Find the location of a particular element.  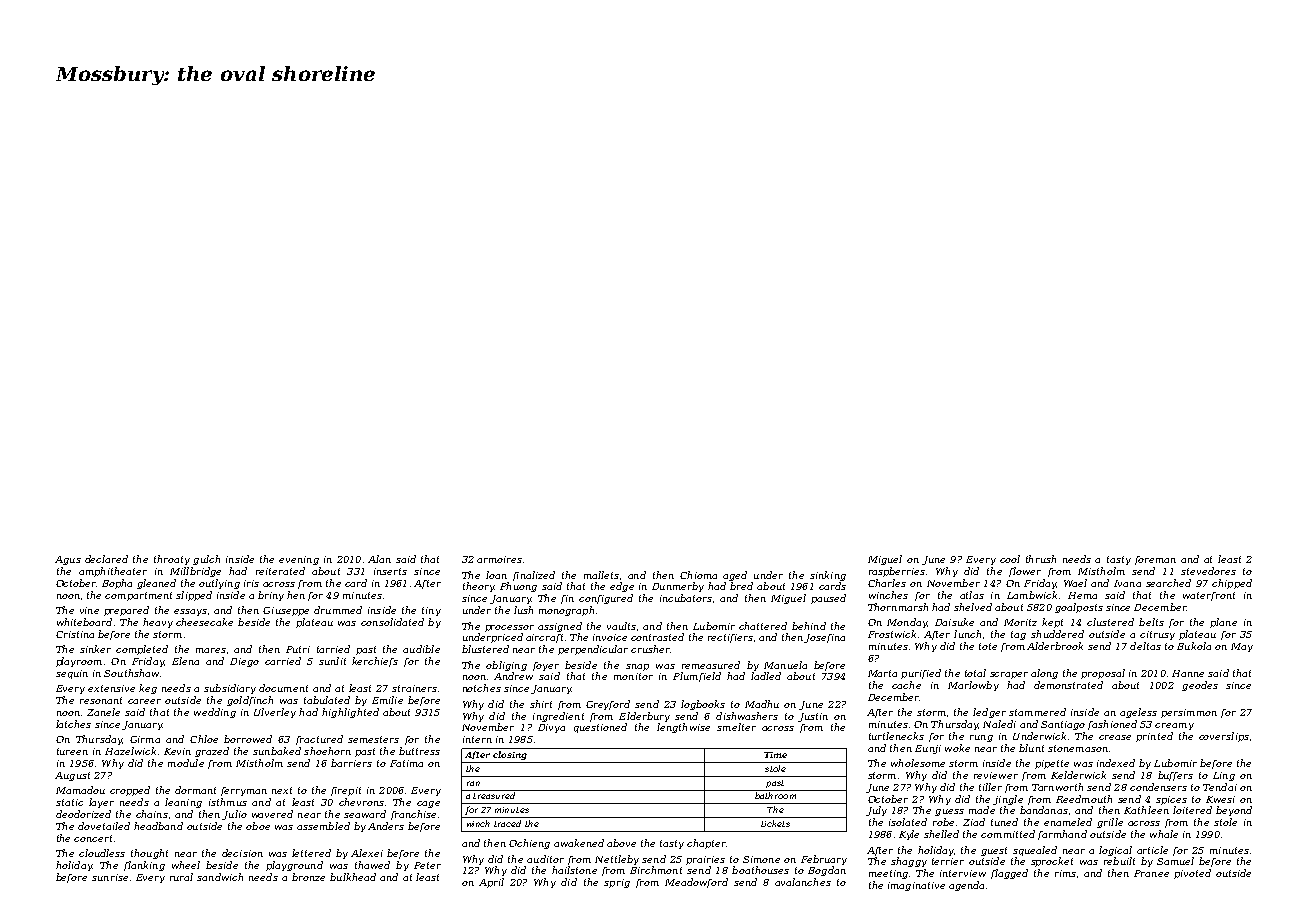

tabulated is located at coordinates (327, 700).
